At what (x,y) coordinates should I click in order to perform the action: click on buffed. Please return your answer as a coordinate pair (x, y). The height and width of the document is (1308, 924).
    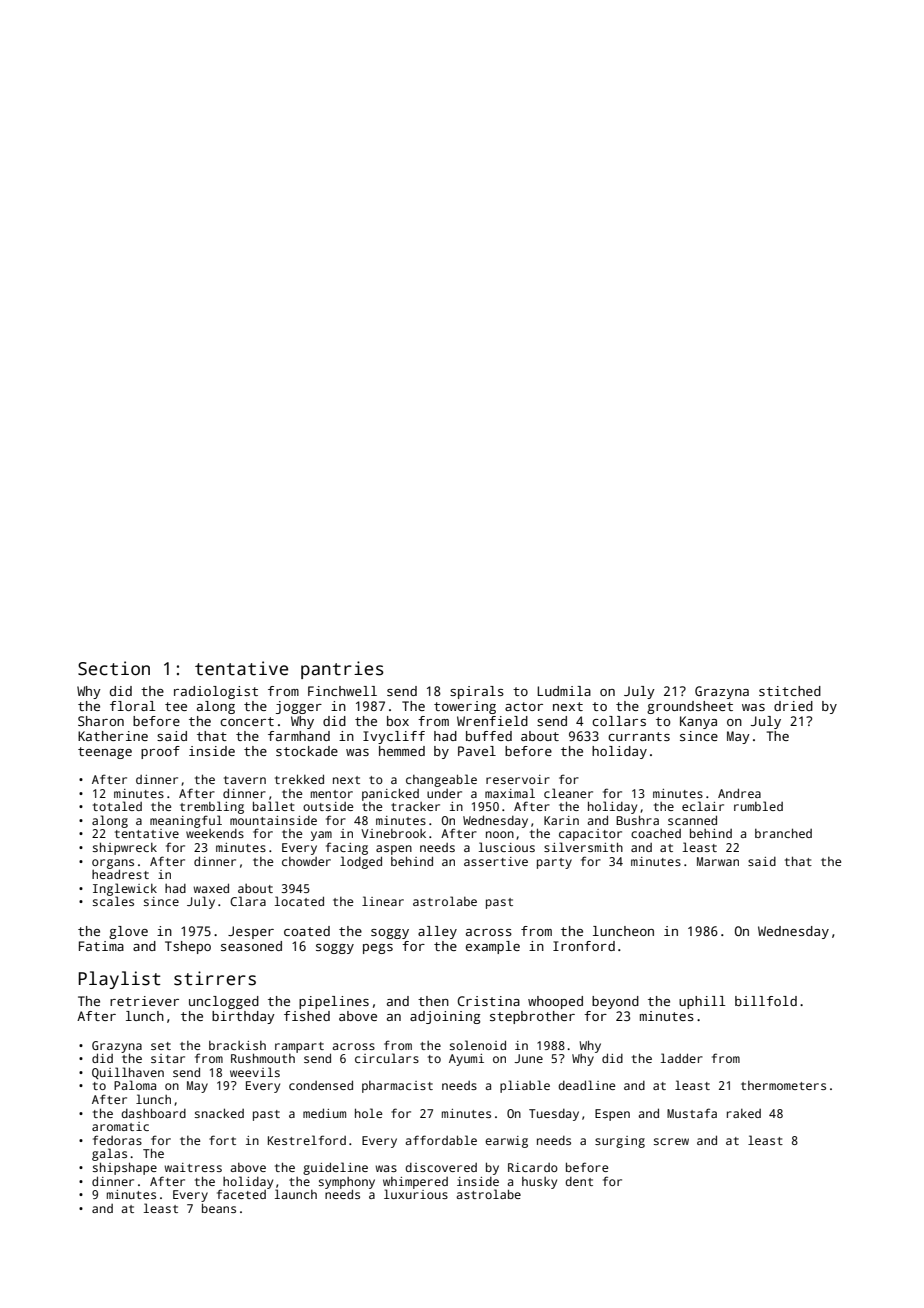
    Looking at the image, I should click on (489, 736).
